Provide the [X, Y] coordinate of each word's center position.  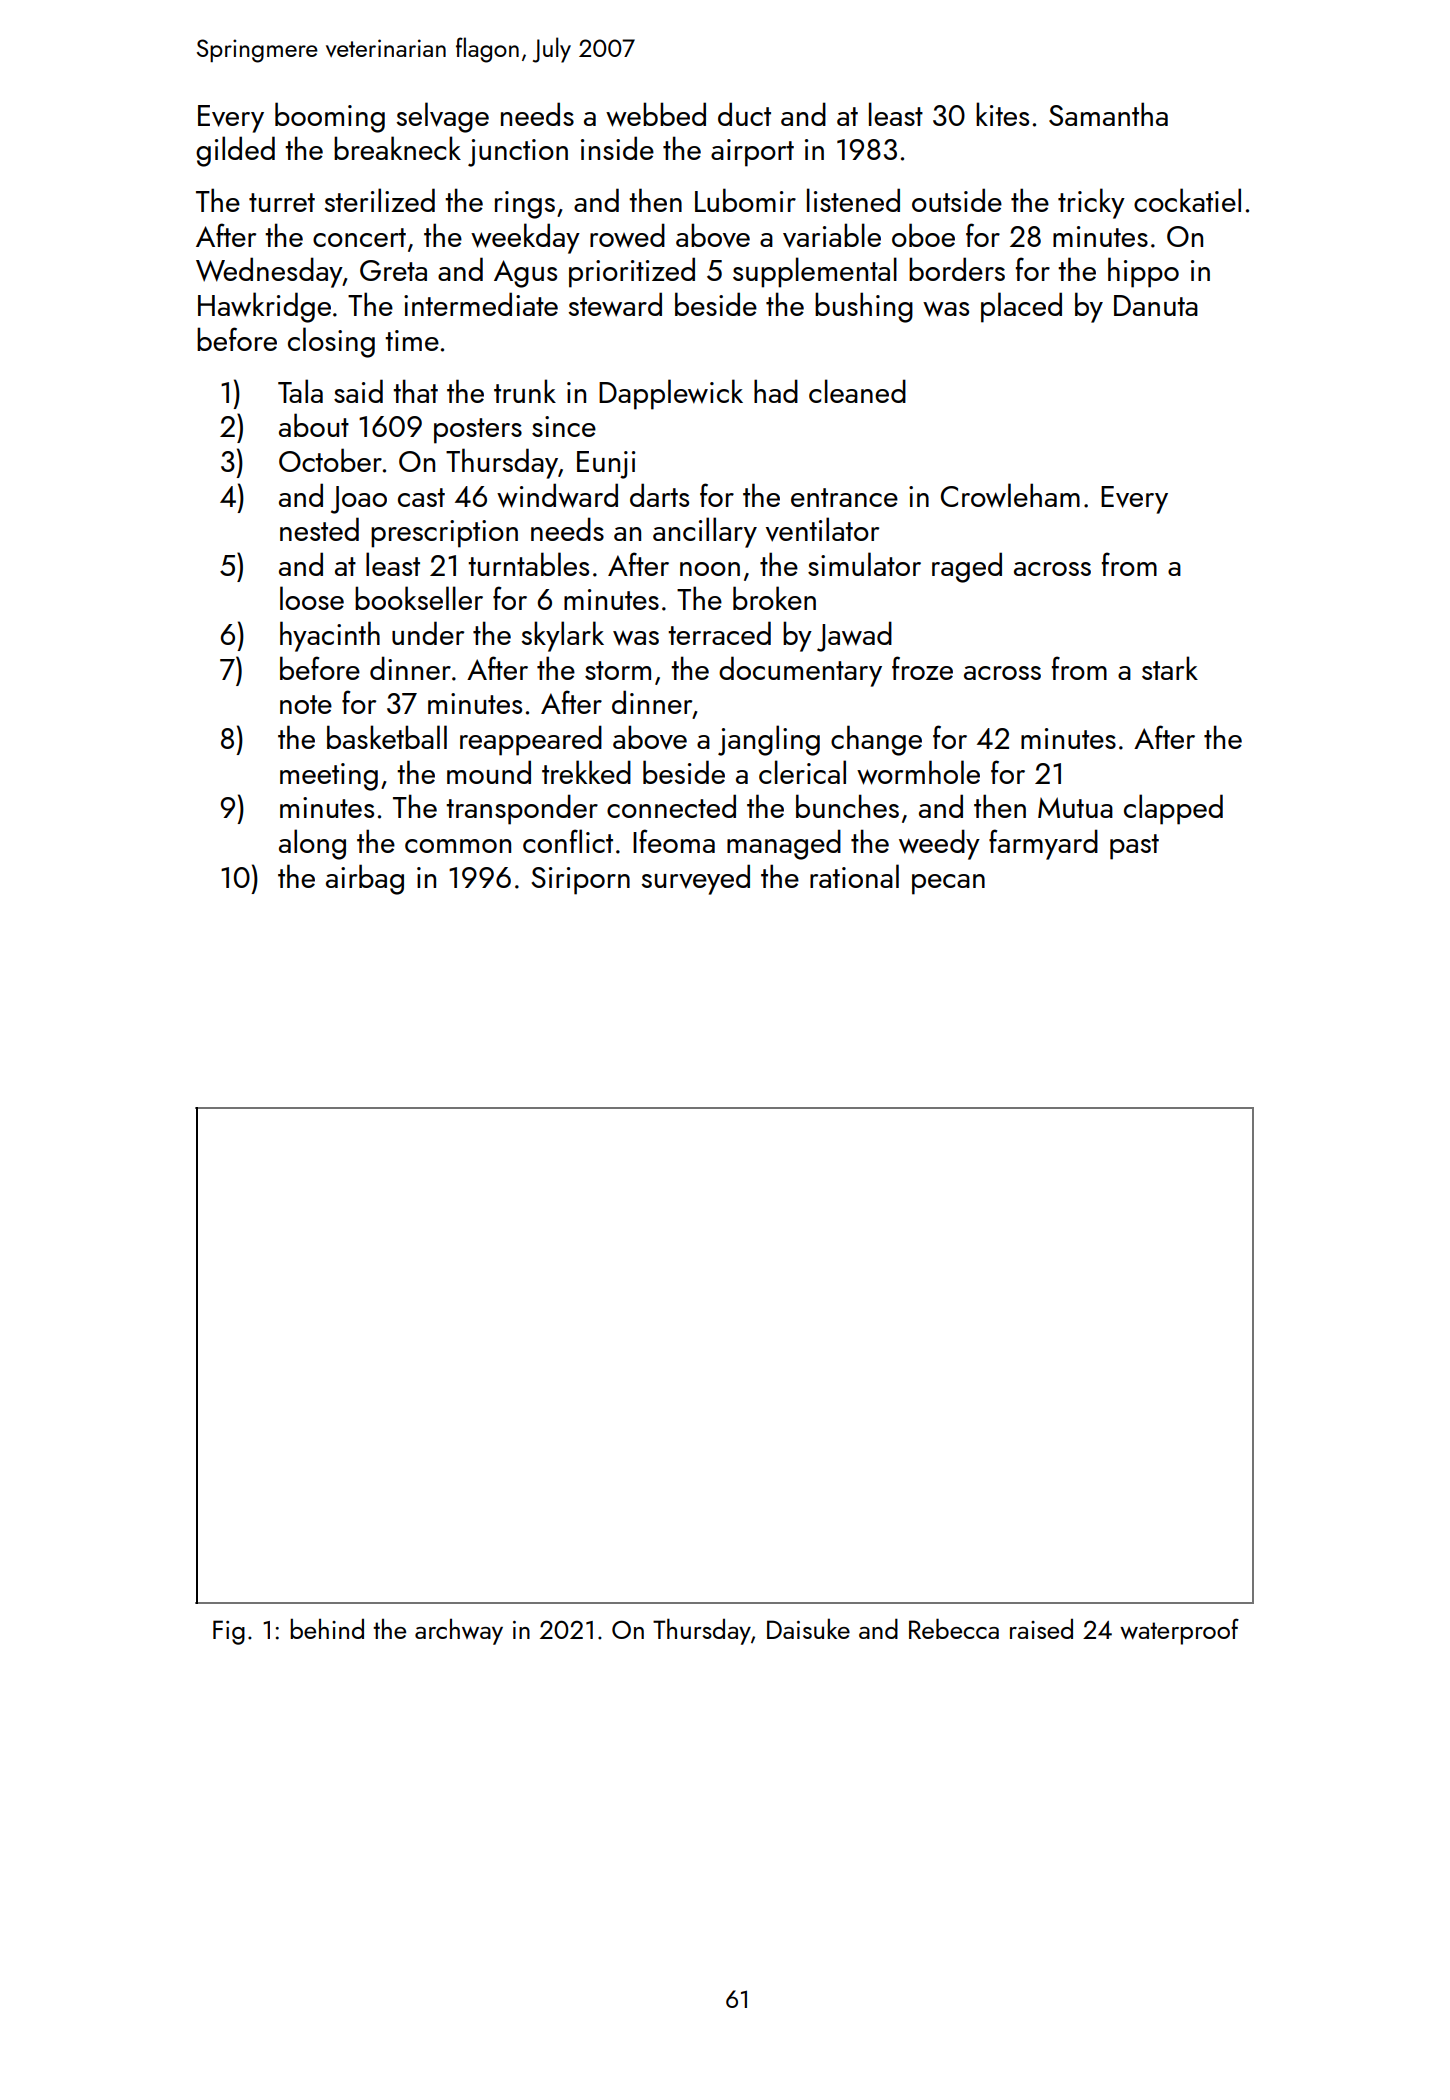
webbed [656, 114]
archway [459, 1632]
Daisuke [808, 1628]
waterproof [1179, 1631]
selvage [442, 117]
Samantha [1108, 114]
